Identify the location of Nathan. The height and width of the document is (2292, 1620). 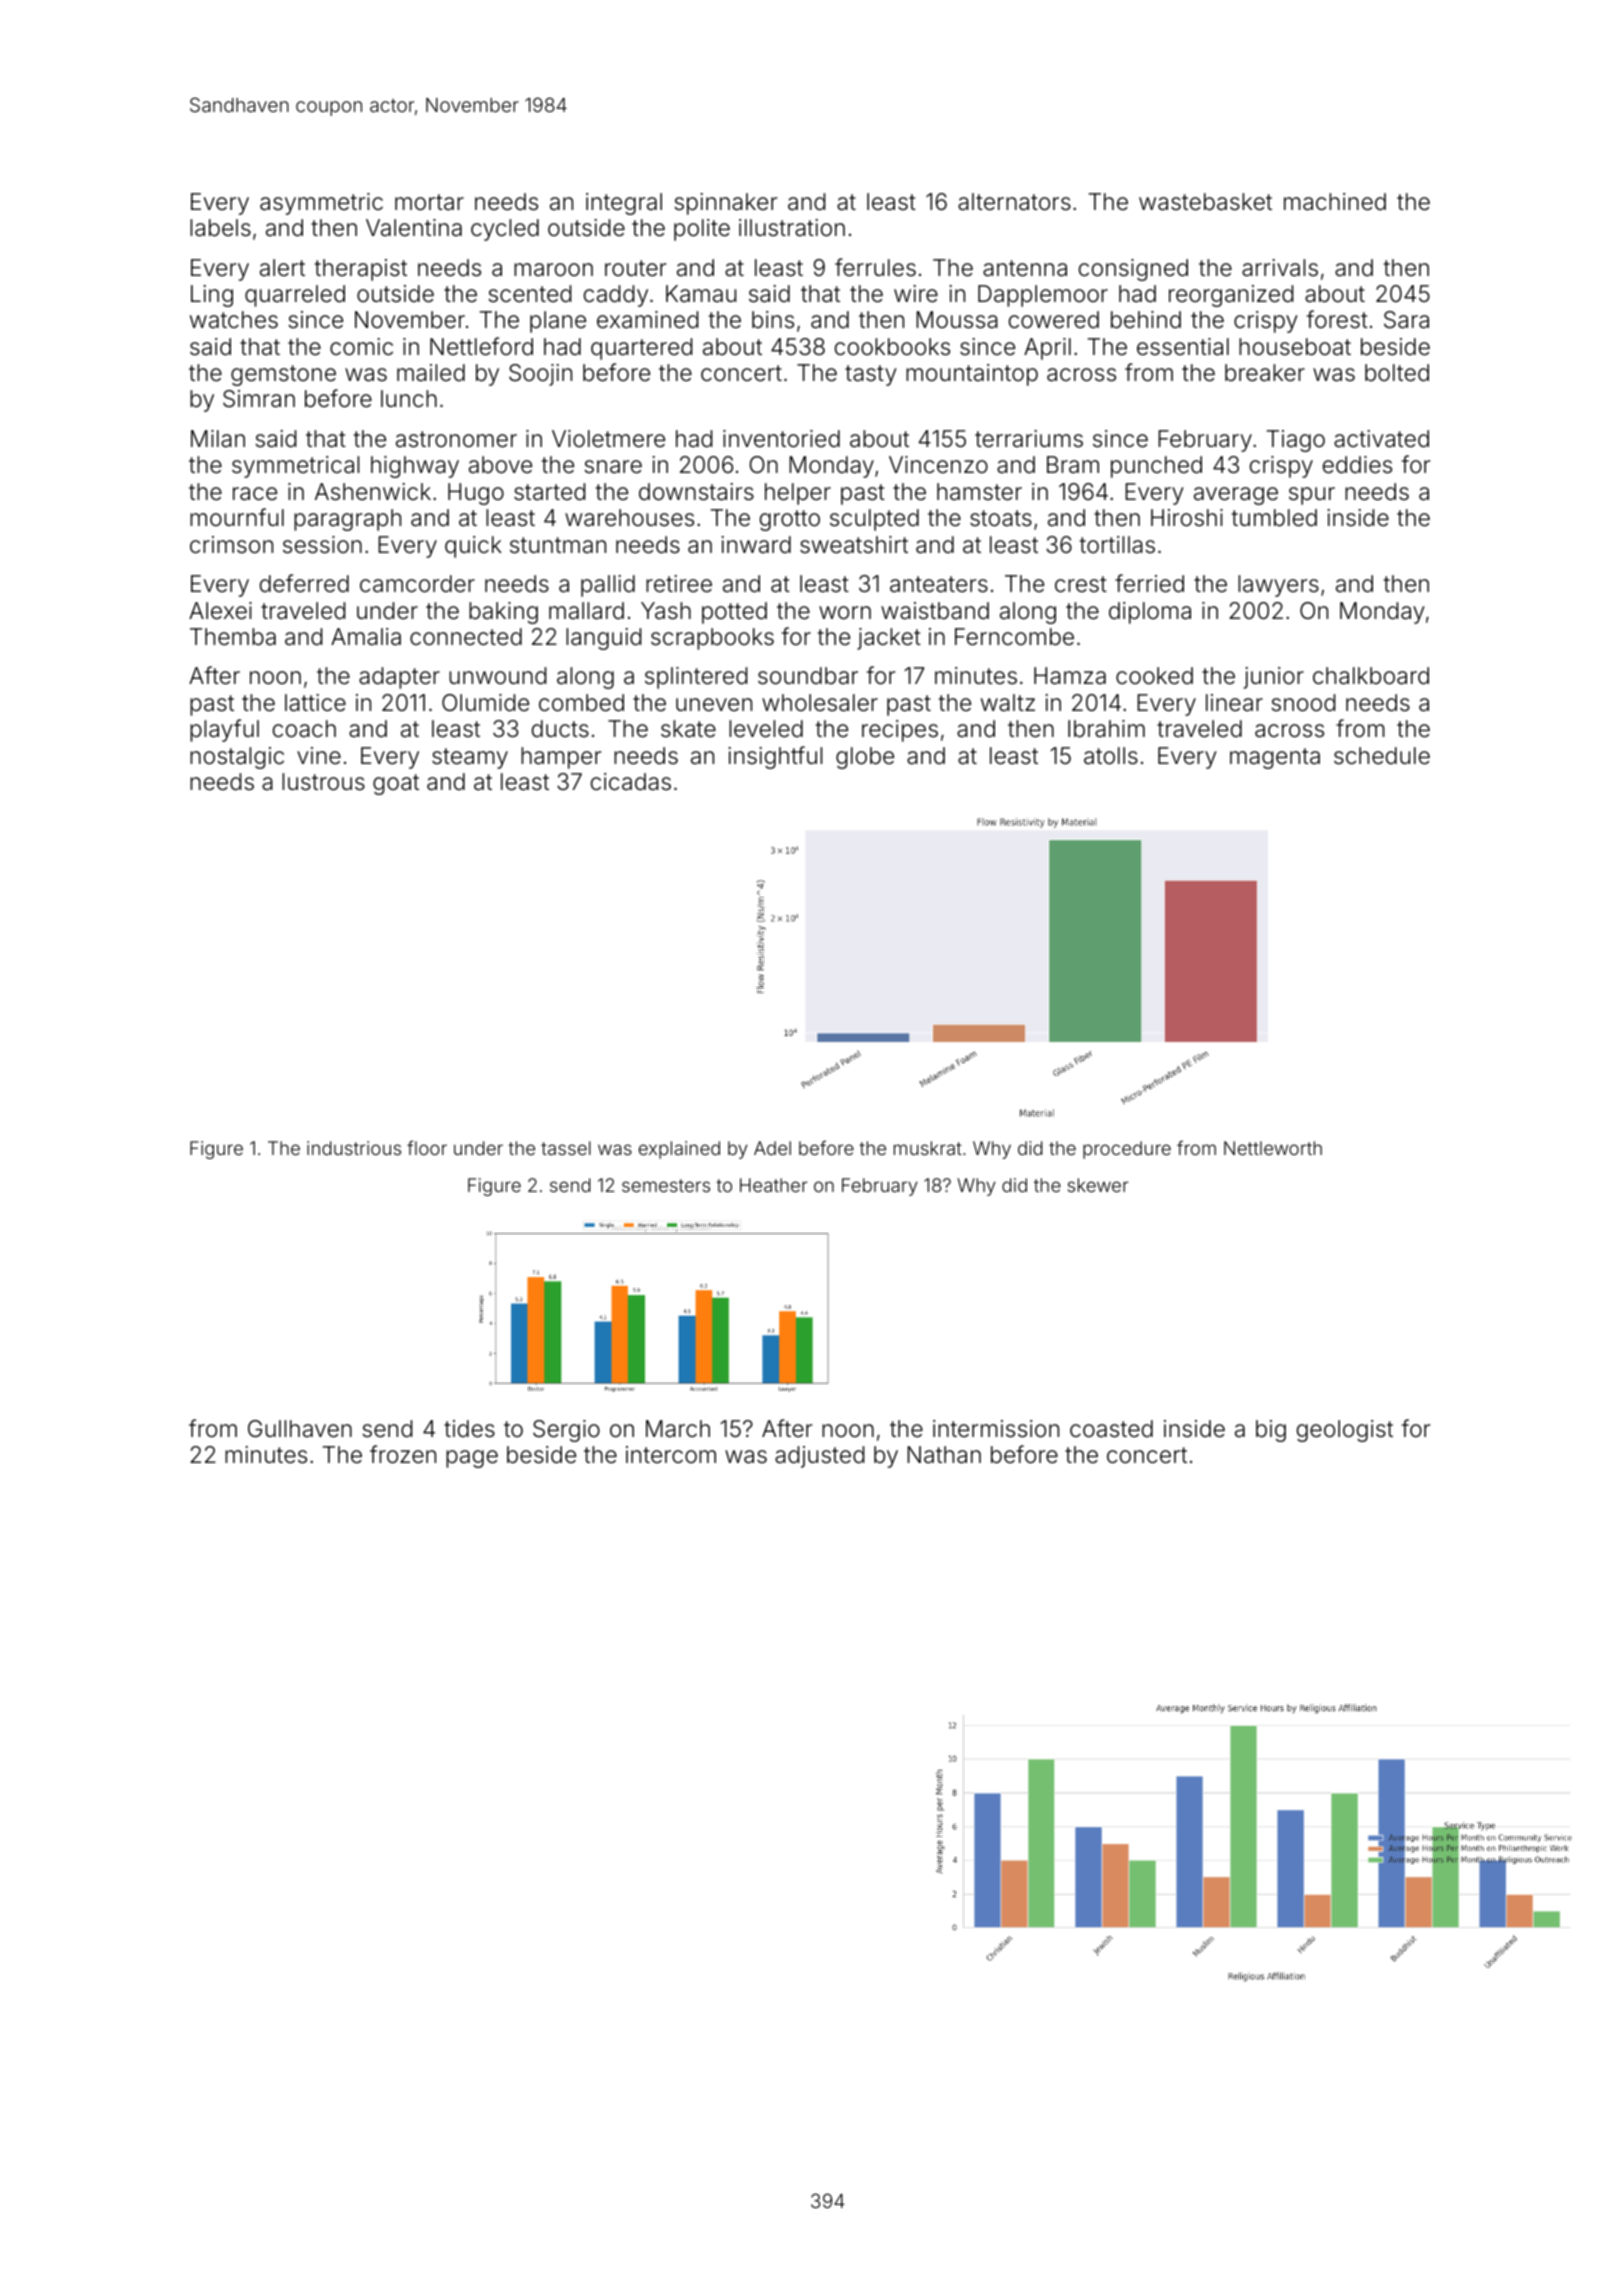
(944, 1455).
